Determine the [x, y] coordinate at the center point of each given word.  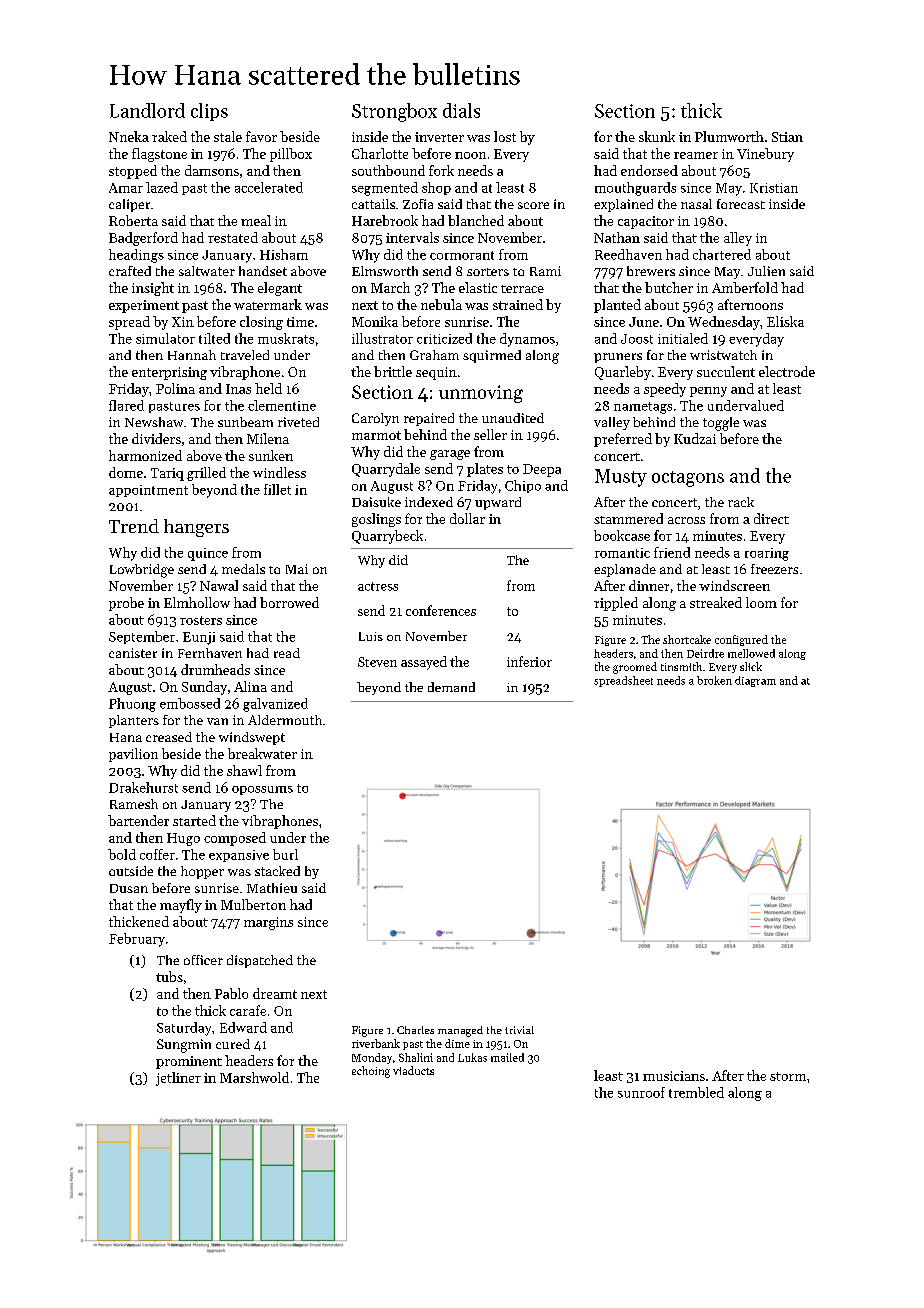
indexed [429, 502]
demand [451, 687]
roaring [767, 554]
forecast [741, 204]
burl [285, 854]
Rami [545, 271]
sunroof [641, 1092]
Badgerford [143, 239]
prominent [189, 1062]
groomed [635, 668]
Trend [134, 526]
